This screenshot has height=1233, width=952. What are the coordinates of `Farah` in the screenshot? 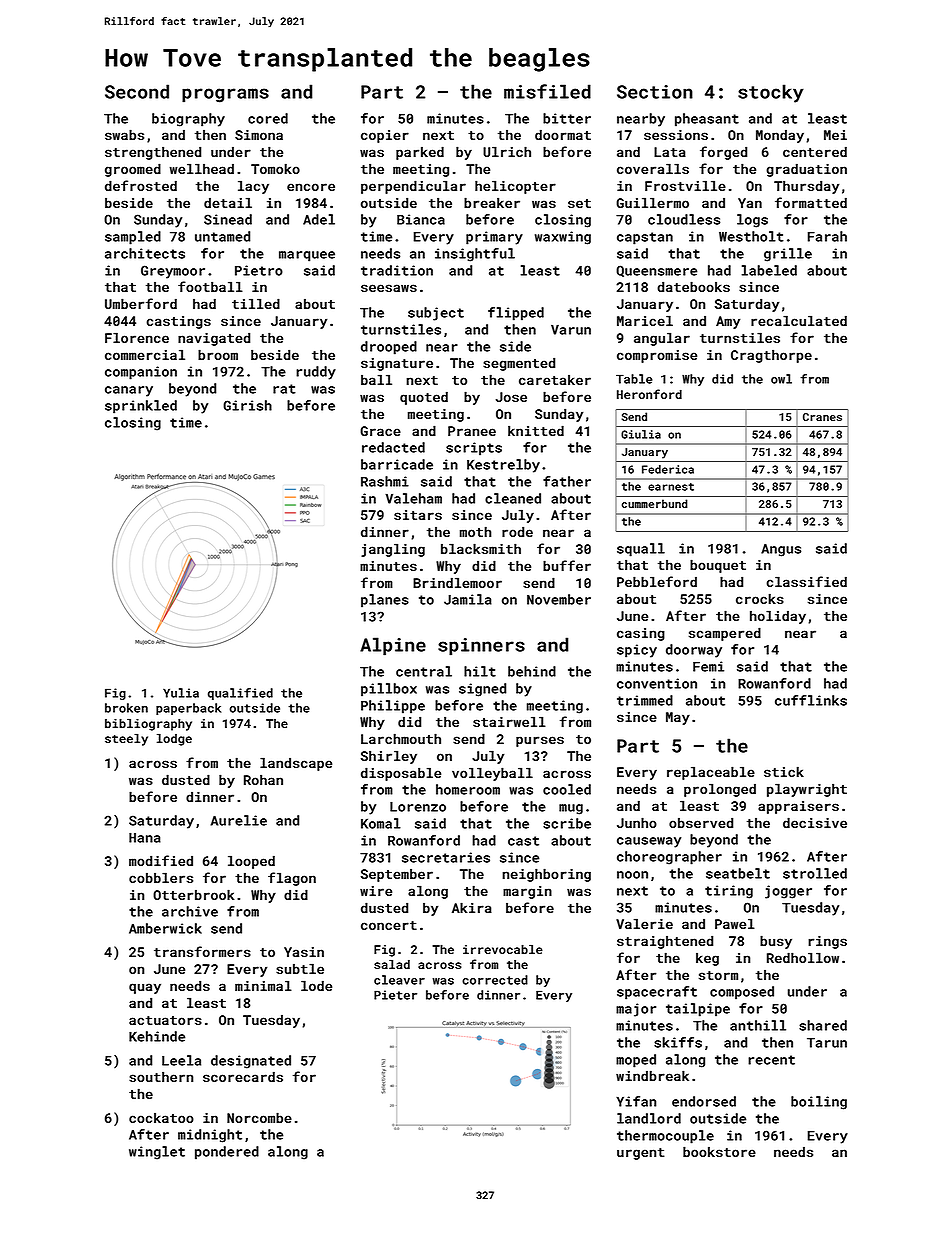 It's located at (827, 236).
